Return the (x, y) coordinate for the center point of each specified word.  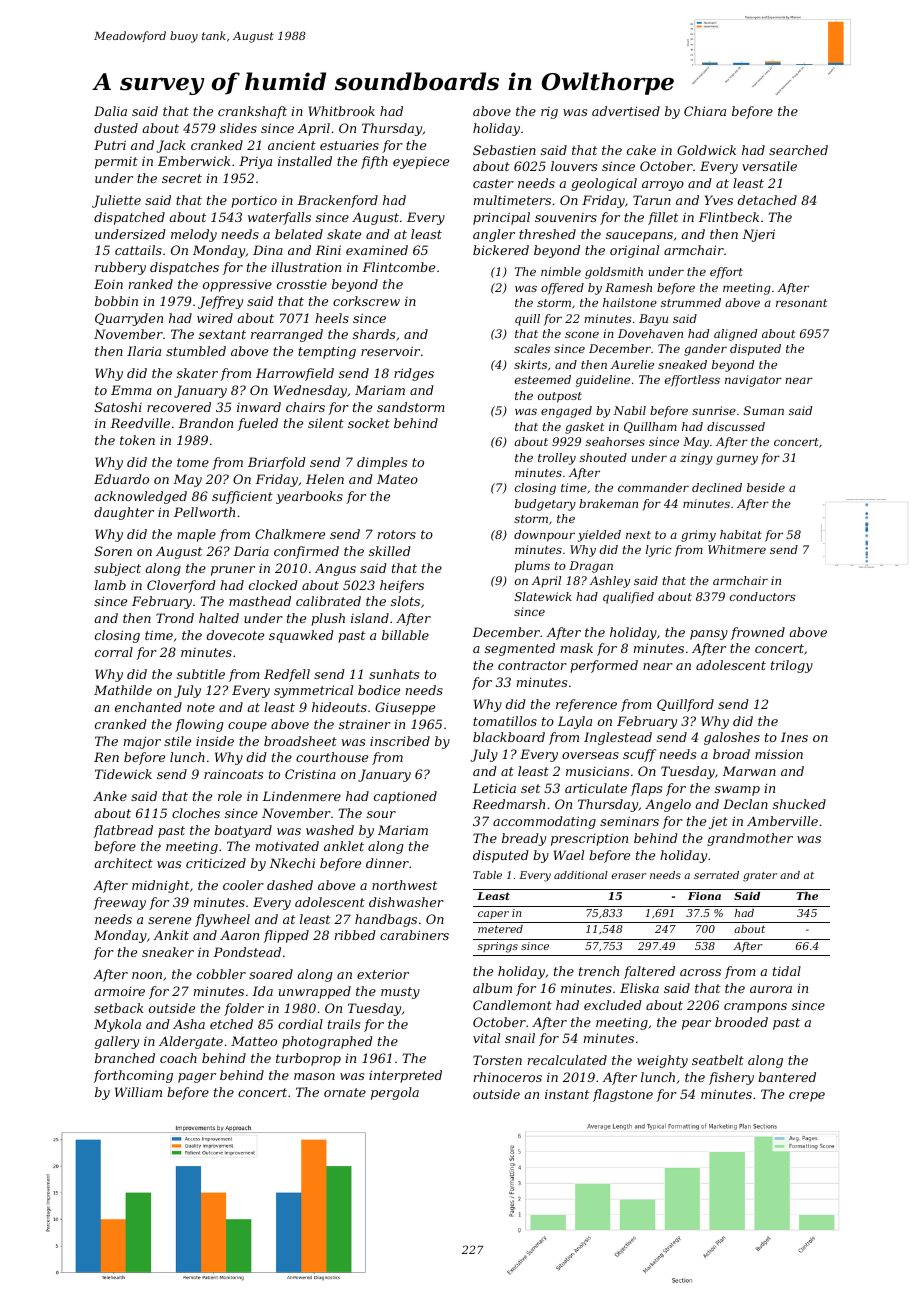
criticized (216, 863)
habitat (741, 534)
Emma (131, 390)
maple (196, 535)
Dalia (110, 111)
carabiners (414, 935)
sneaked (682, 364)
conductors (763, 596)
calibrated (328, 601)
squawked (301, 636)
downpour (544, 536)
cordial (300, 1024)
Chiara (705, 111)
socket (369, 423)
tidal (787, 971)
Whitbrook (342, 111)
